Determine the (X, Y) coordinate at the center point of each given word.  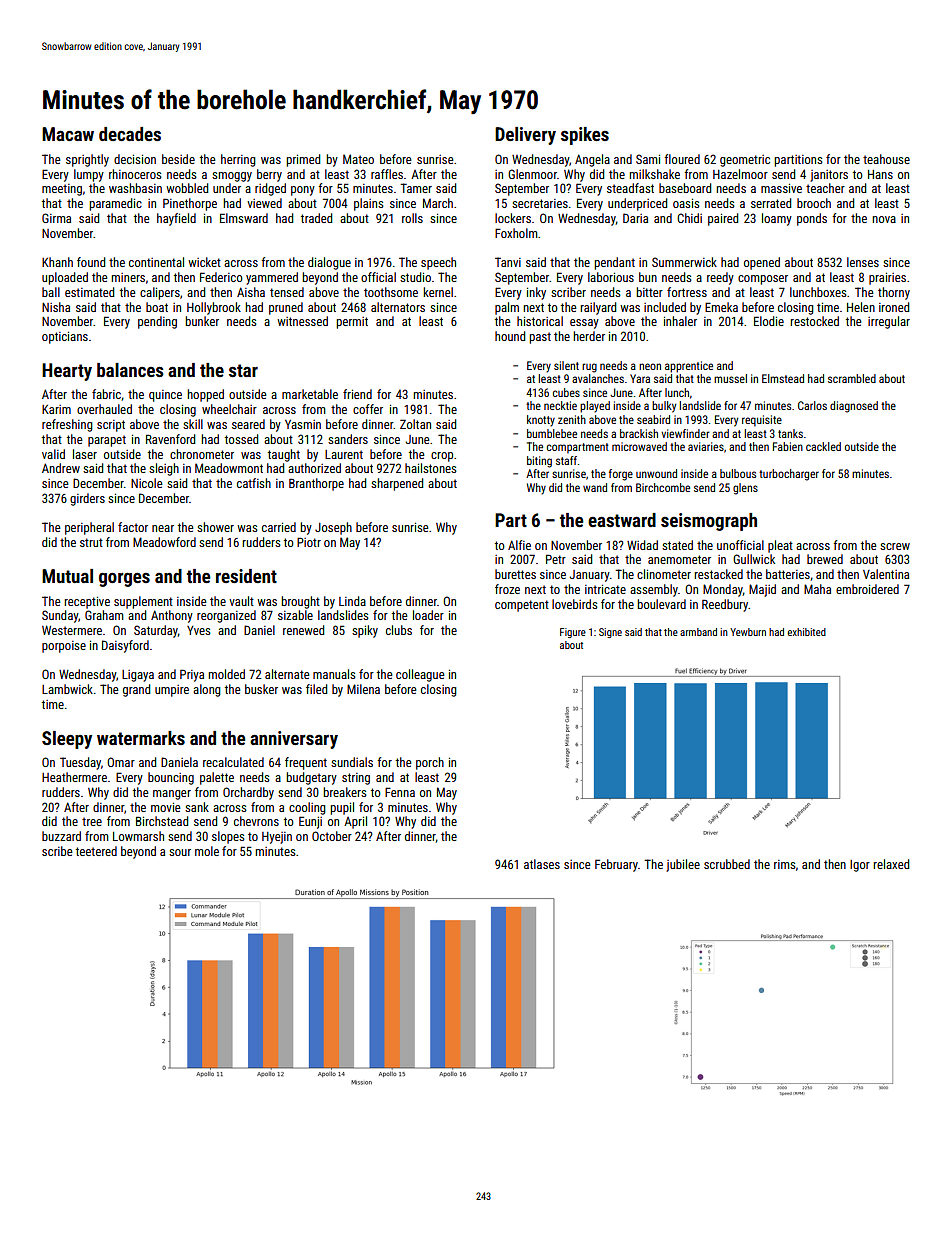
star (243, 370)
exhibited (807, 632)
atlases (542, 864)
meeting (62, 190)
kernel (438, 292)
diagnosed (854, 407)
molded (227, 674)
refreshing (67, 425)
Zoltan (415, 424)
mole (207, 851)
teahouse (886, 159)
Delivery (525, 136)
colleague (420, 675)
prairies (887, 279)
